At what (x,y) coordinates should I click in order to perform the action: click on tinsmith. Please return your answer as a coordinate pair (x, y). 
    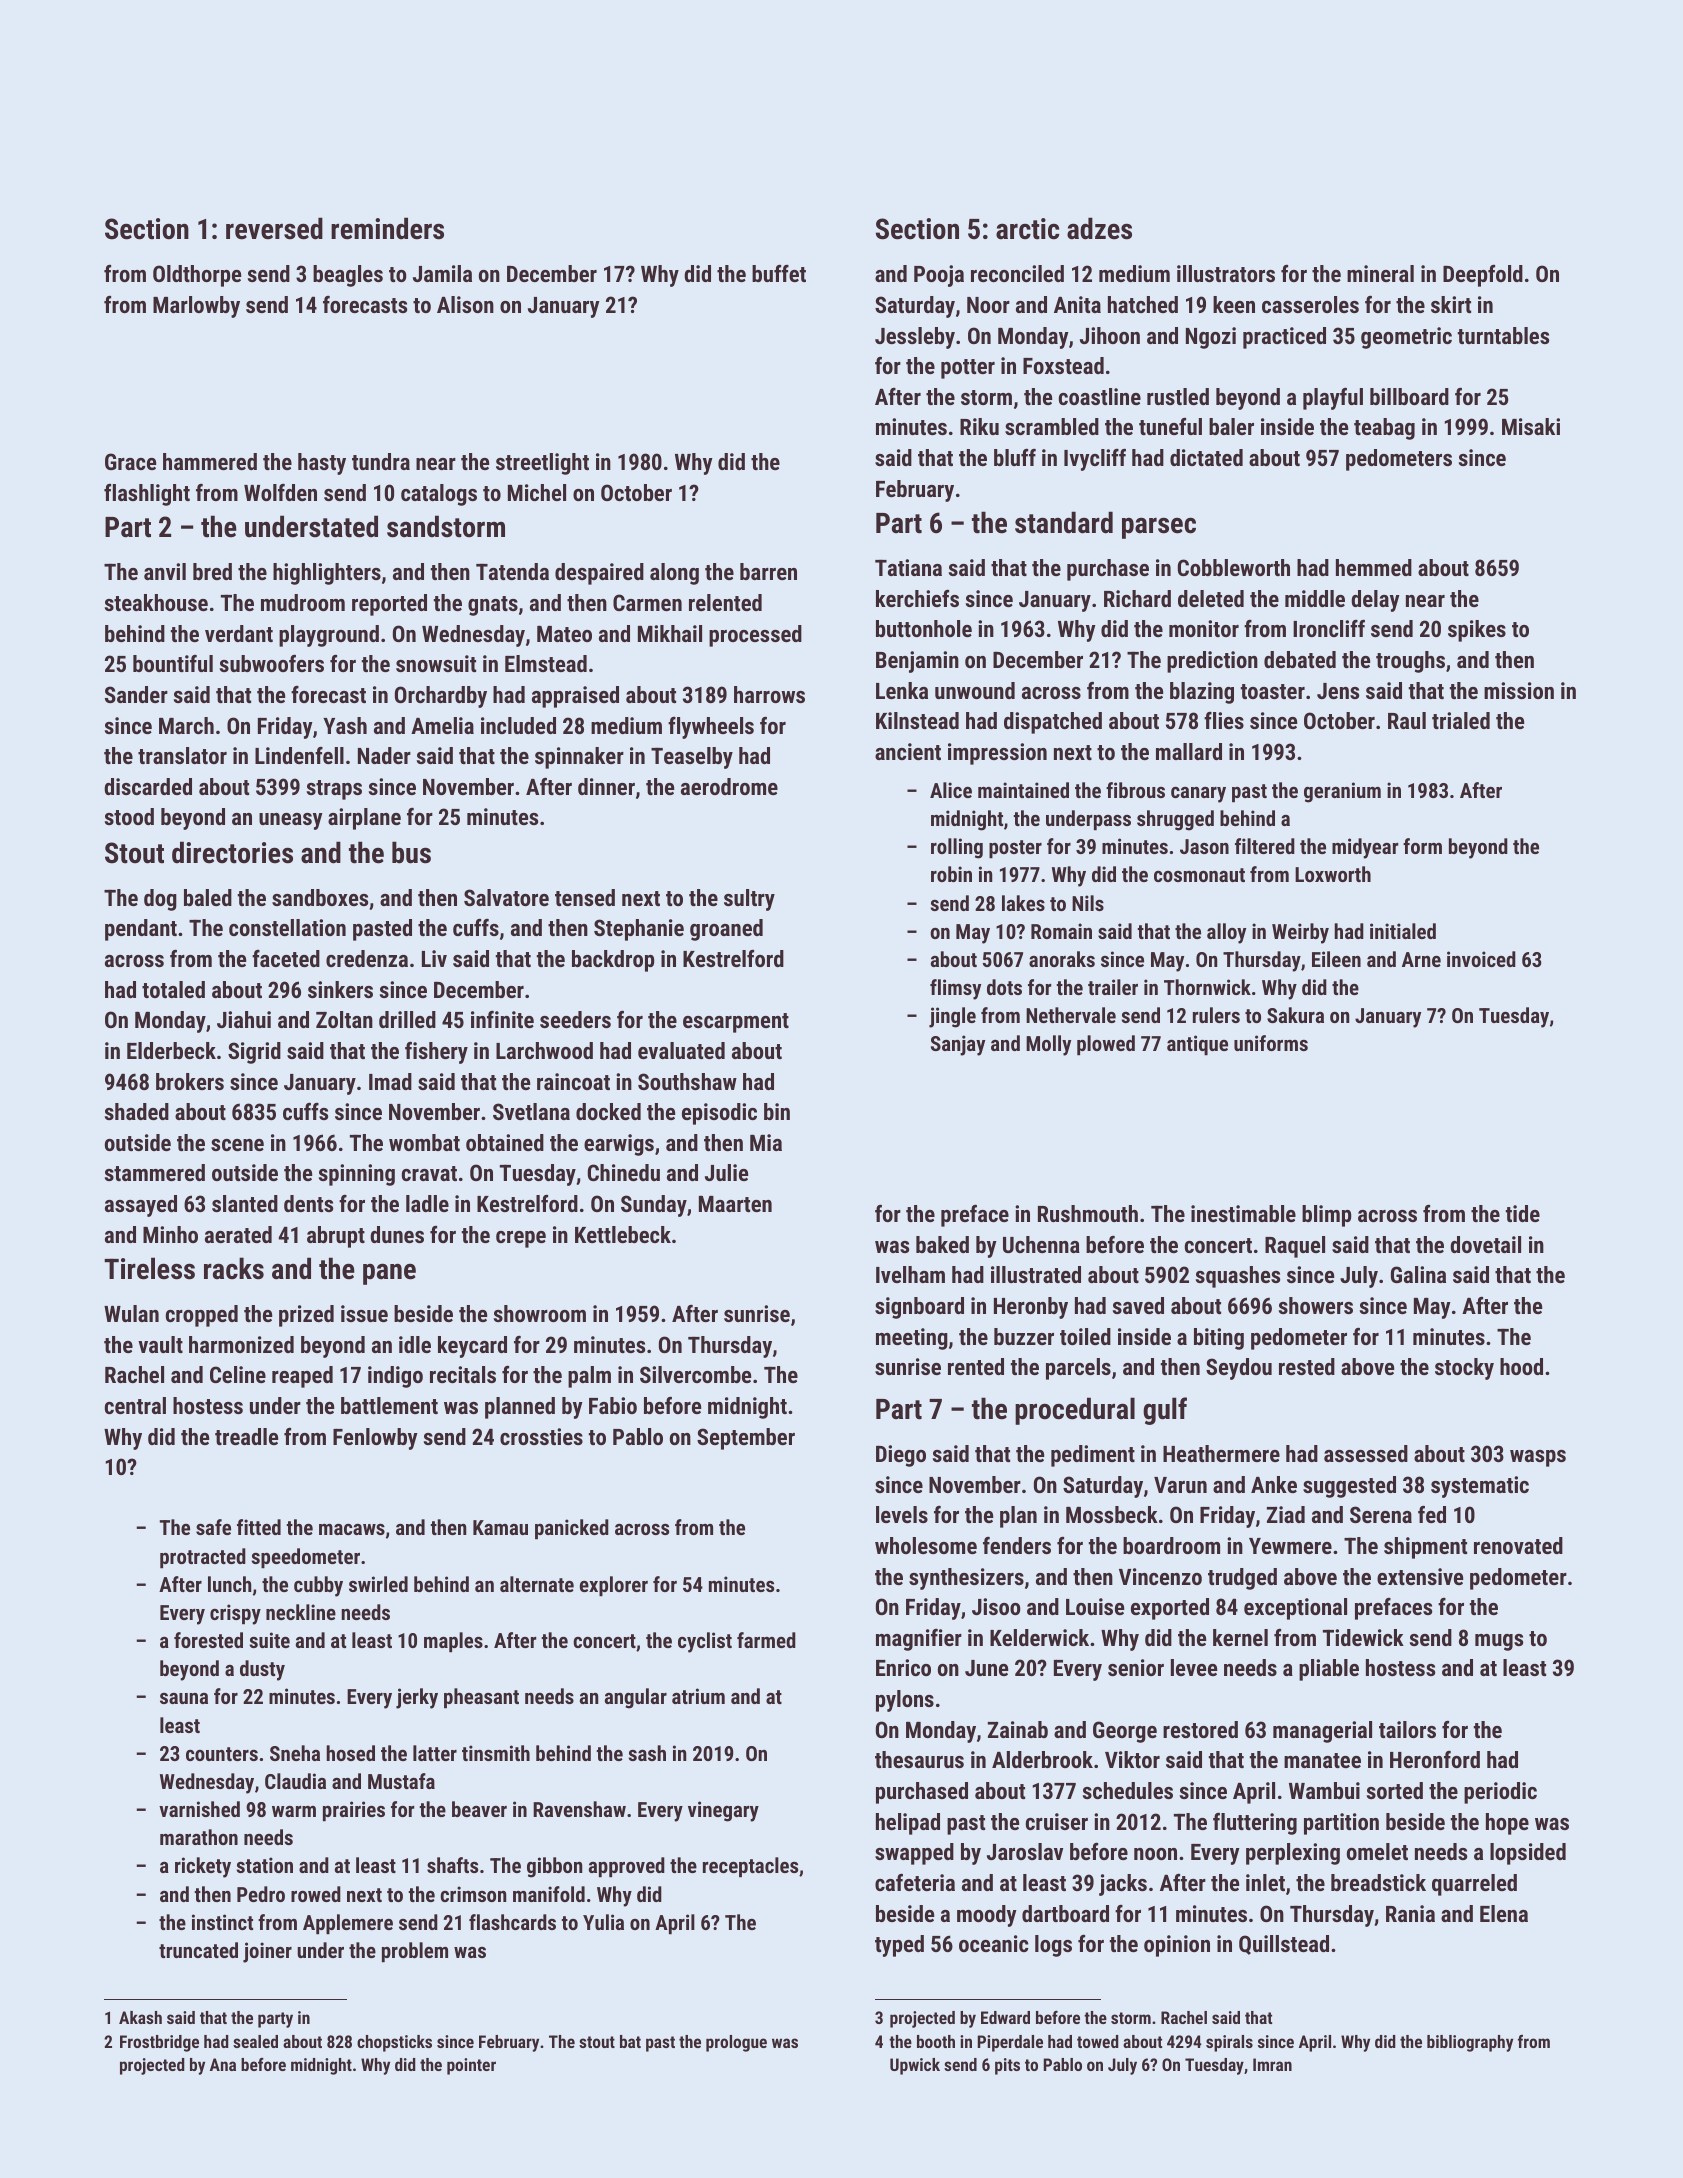
    Looking at the image, I should click on (496, 1753).
